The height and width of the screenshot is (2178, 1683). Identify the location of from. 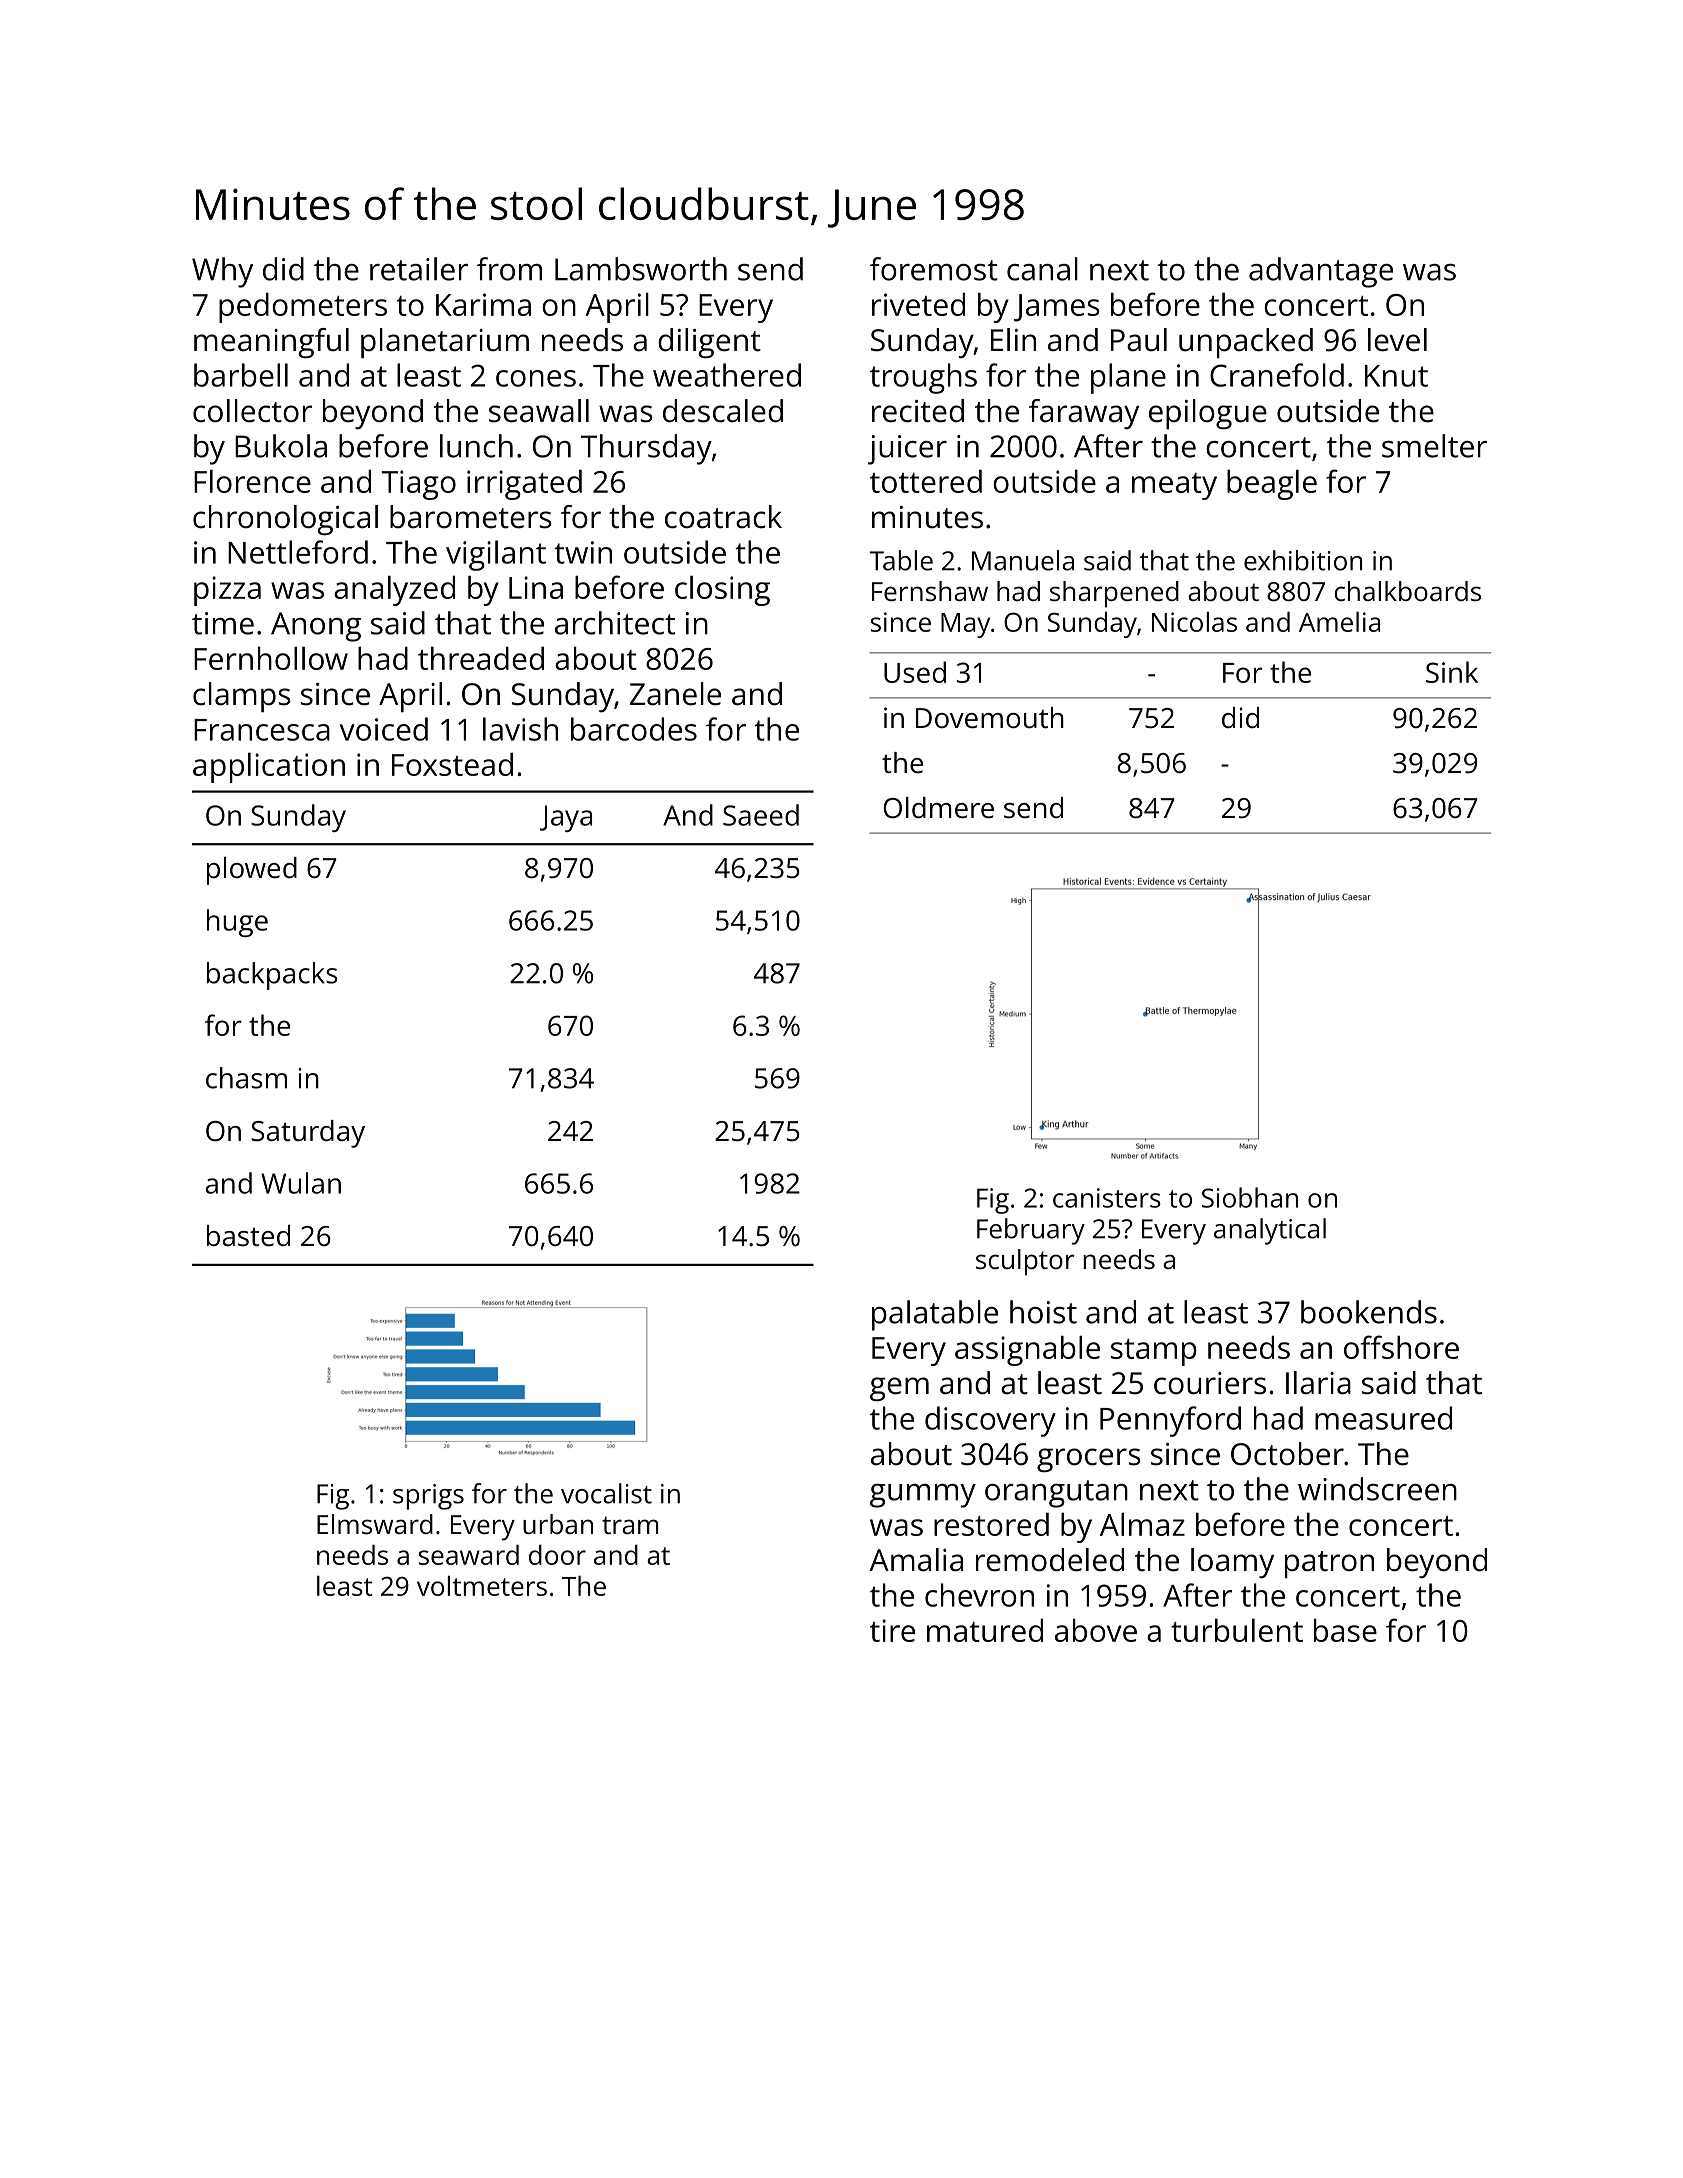
(509, 269).
